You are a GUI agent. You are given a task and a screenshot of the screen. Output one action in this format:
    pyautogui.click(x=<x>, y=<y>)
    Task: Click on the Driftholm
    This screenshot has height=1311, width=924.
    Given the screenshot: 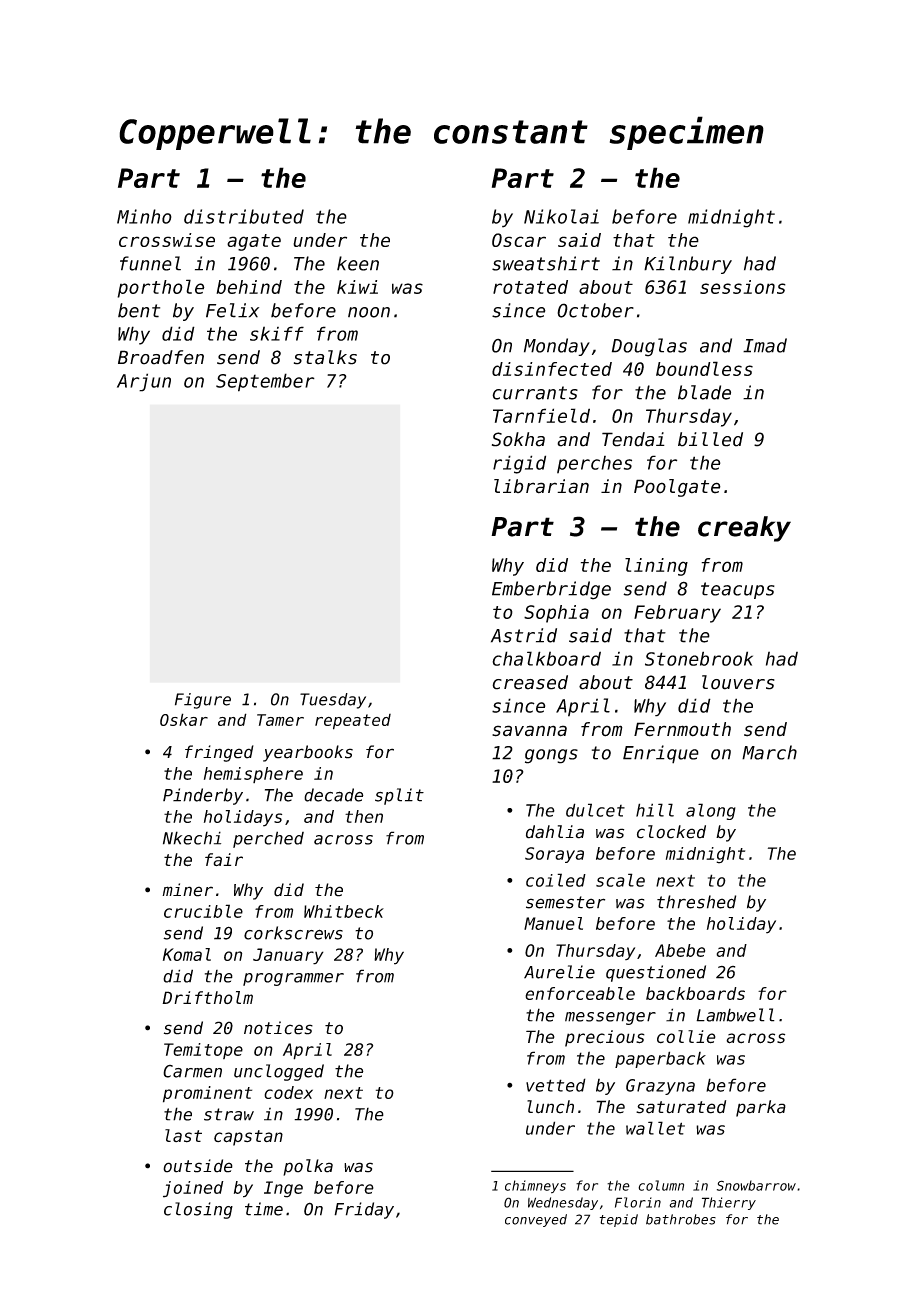 What is the action you would take?
    pyautogui.click(x=207, y=997)
